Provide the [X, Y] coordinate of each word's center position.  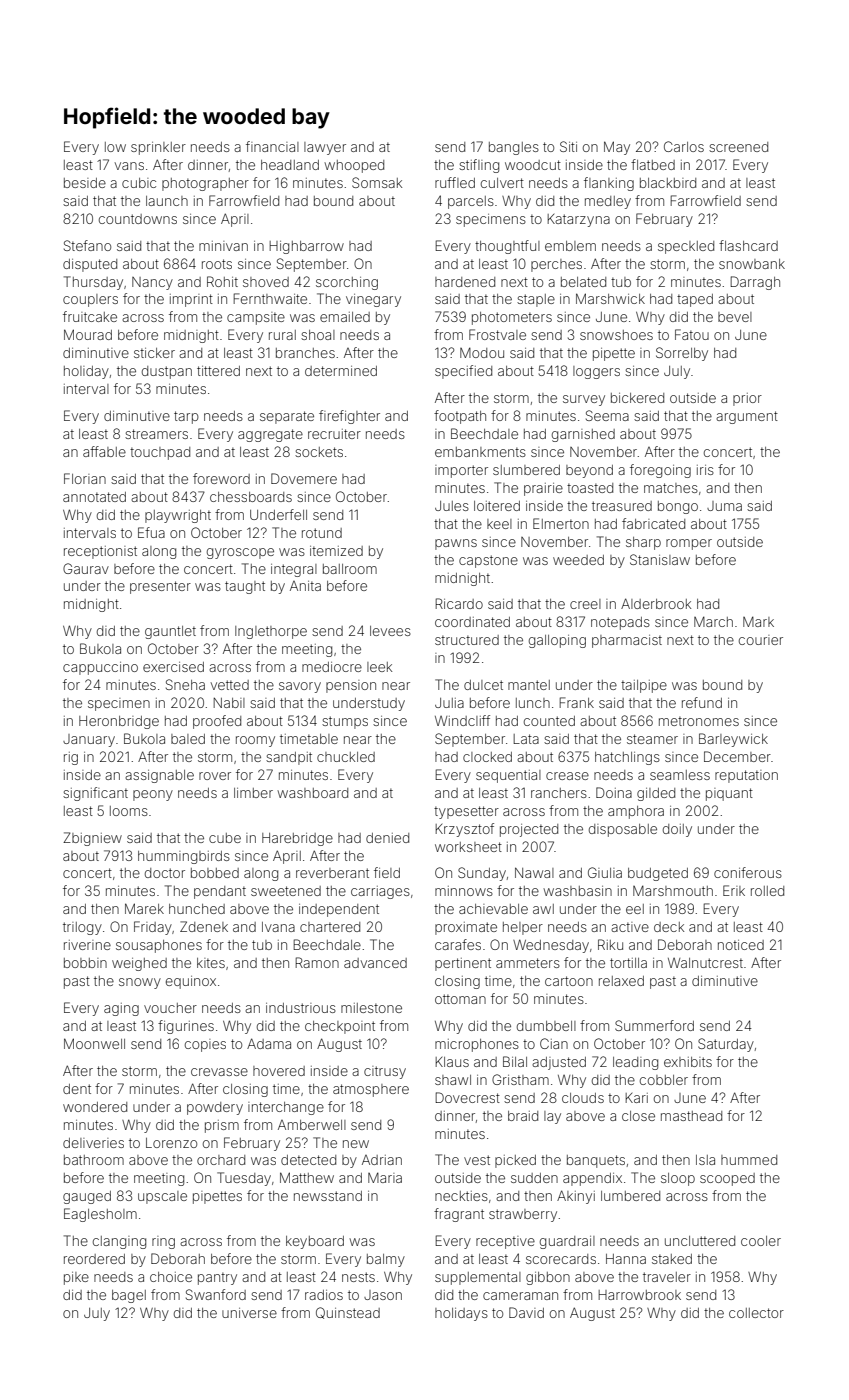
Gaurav [86, 568]
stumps [345, 722]
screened [738, 147]
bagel [129, 1296]
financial [272, 146]
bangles [514, 148]
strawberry [523, 1215]
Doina [614, 792]
